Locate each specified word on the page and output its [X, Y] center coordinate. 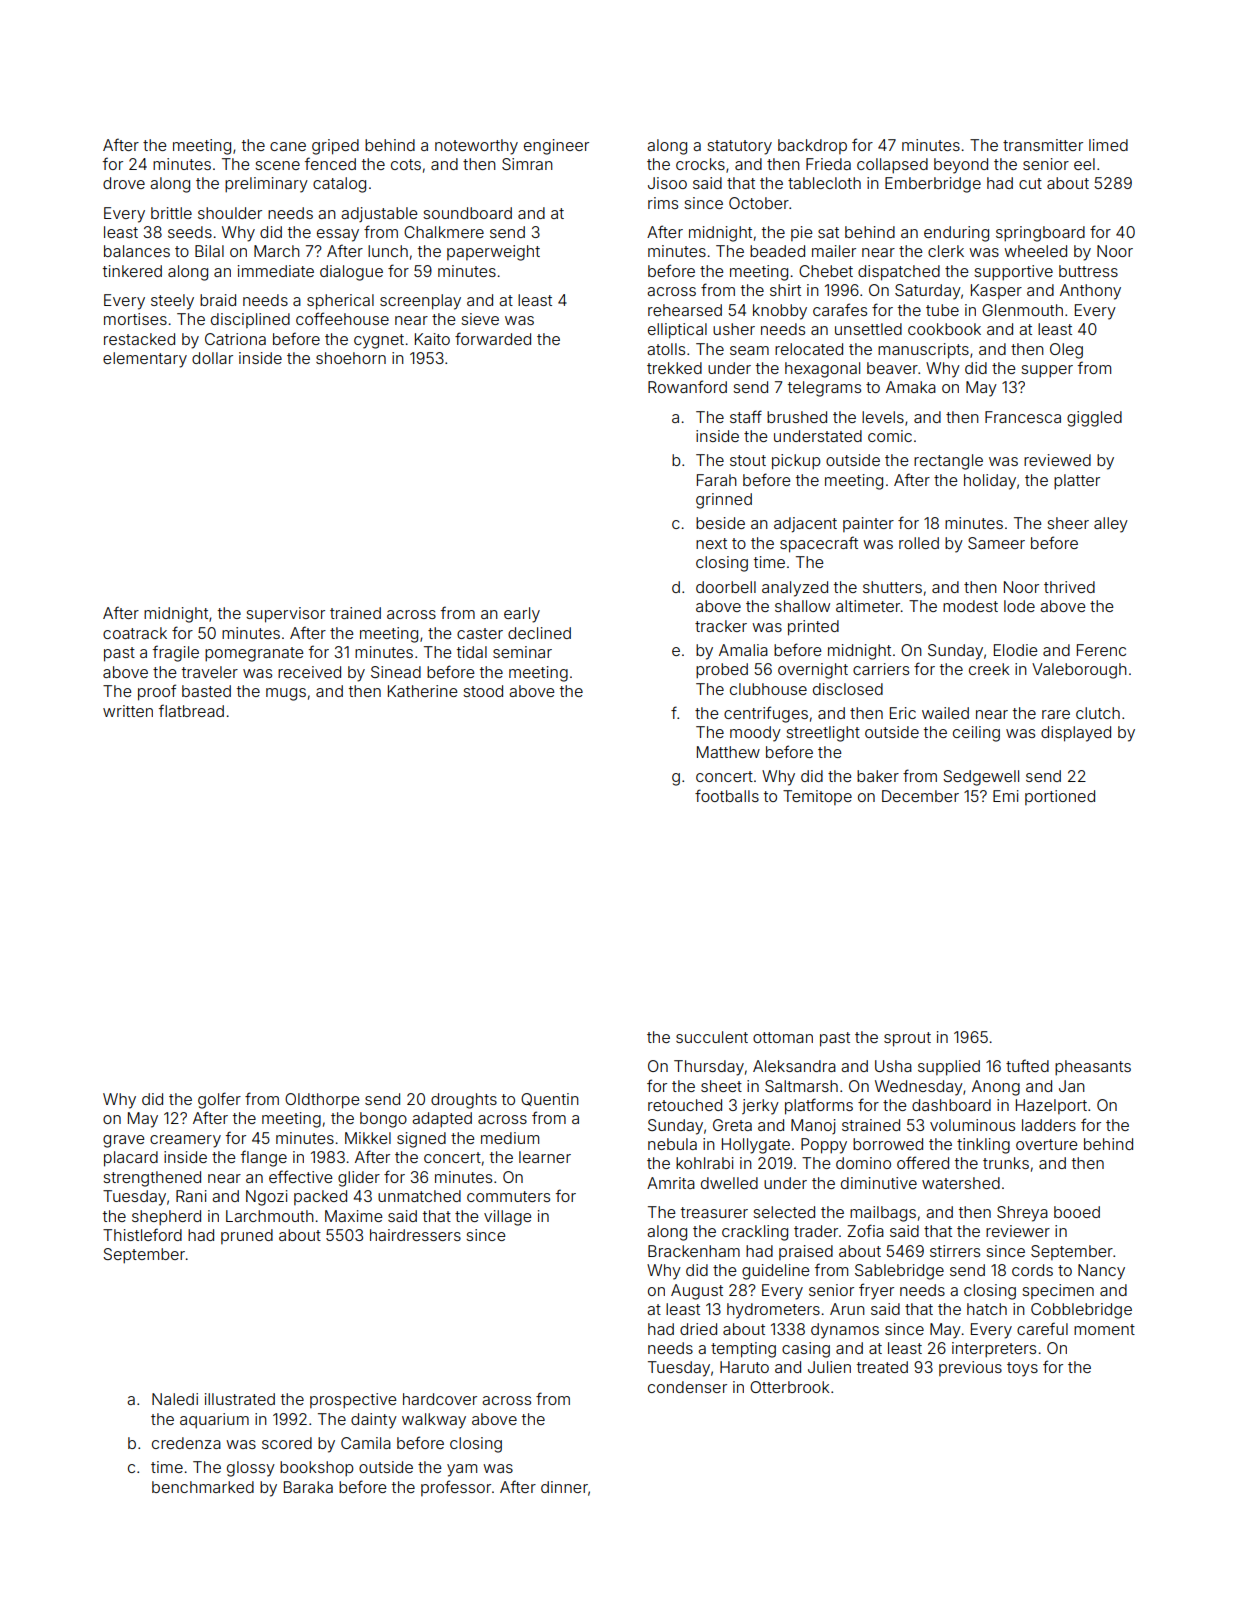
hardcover [440, 1399]
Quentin [550, 1099]
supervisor [285, 615]
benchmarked [203, 1487]
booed [1077, 1212]
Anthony [1090, 292]
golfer [219, 1100]
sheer [1068, 523]
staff [746, 416]
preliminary [266, 185]
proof [157, 692]
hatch [987, 1309]
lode [1019, 606]
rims [663, 203]
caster [480, 633]
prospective [353, 1400]
